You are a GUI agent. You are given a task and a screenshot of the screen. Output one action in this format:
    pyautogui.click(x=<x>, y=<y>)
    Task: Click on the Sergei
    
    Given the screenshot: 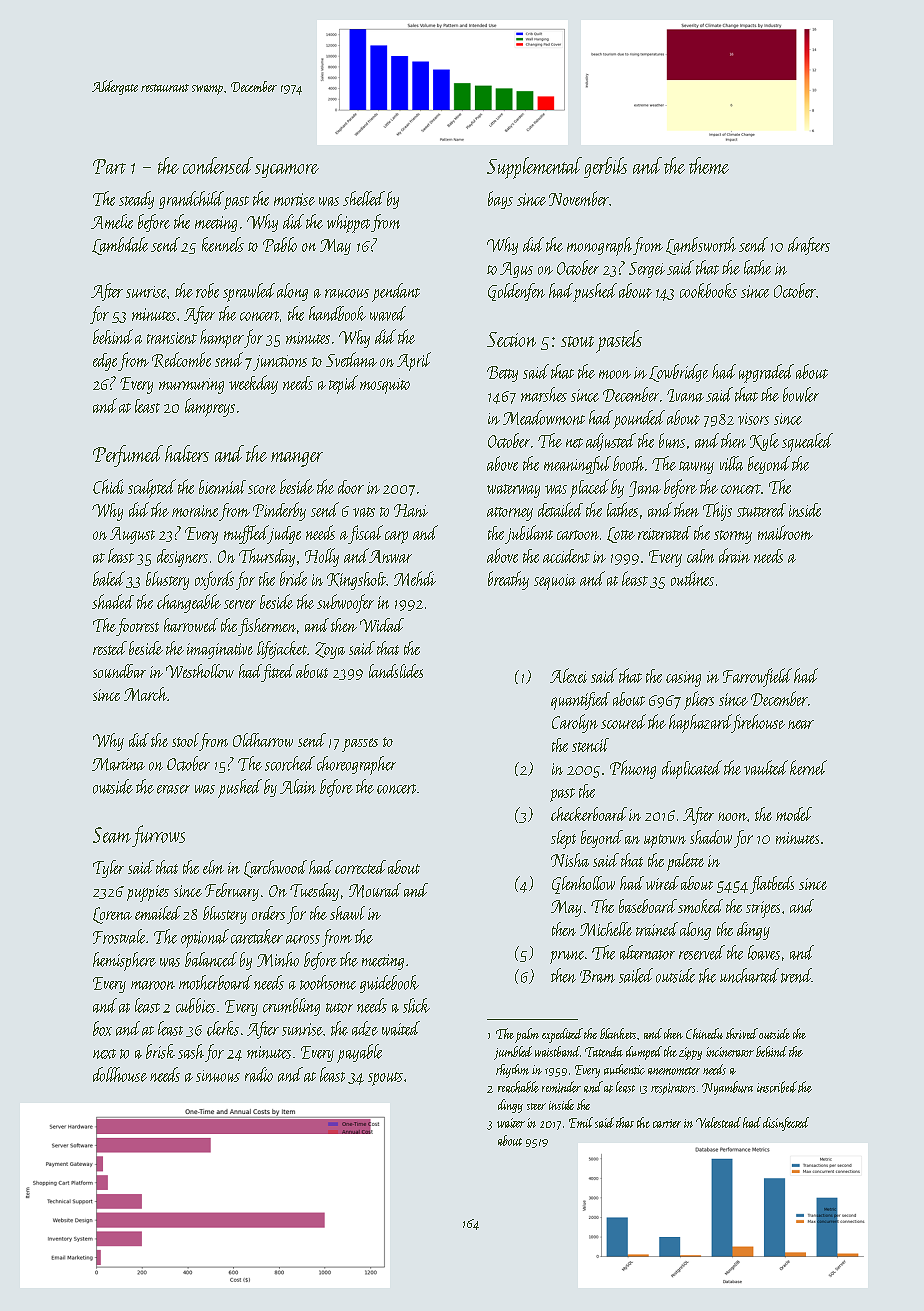 What is the action you would take?
    pyautogui.click(x=647, y=270)
